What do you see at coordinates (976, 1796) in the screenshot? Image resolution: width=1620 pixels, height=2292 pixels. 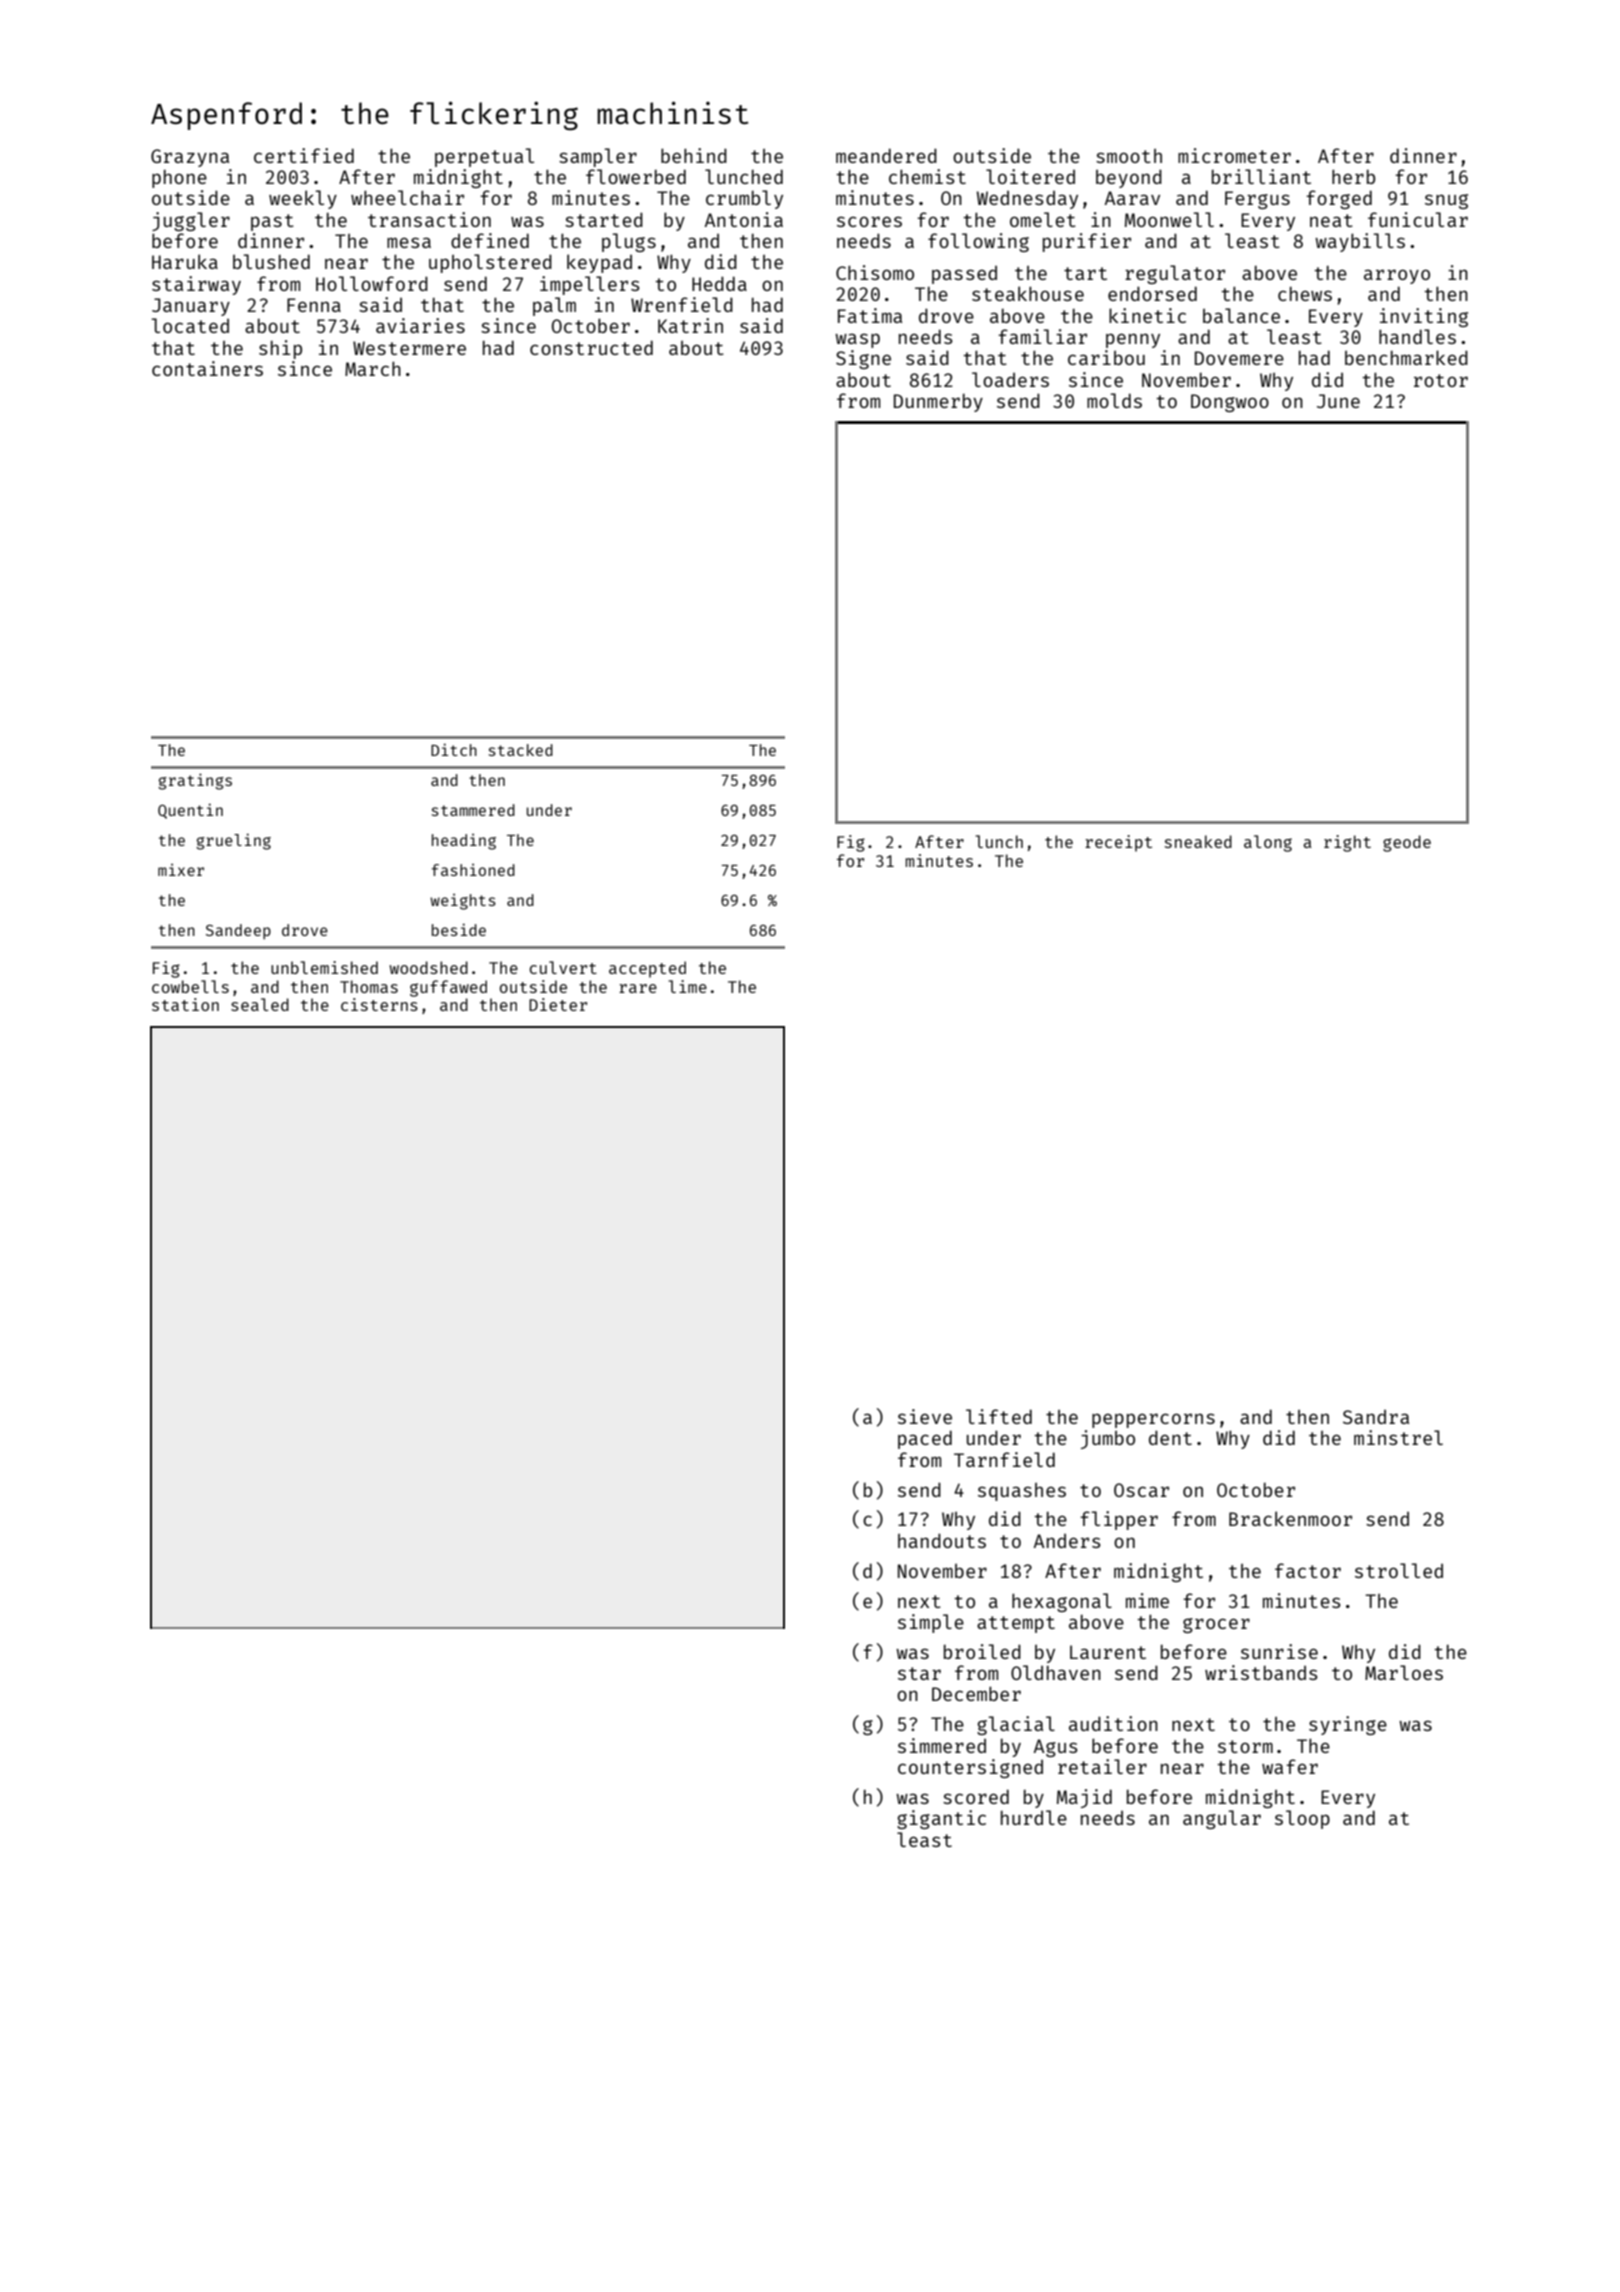 I see `scored` at bounding box center [976, 1796].
